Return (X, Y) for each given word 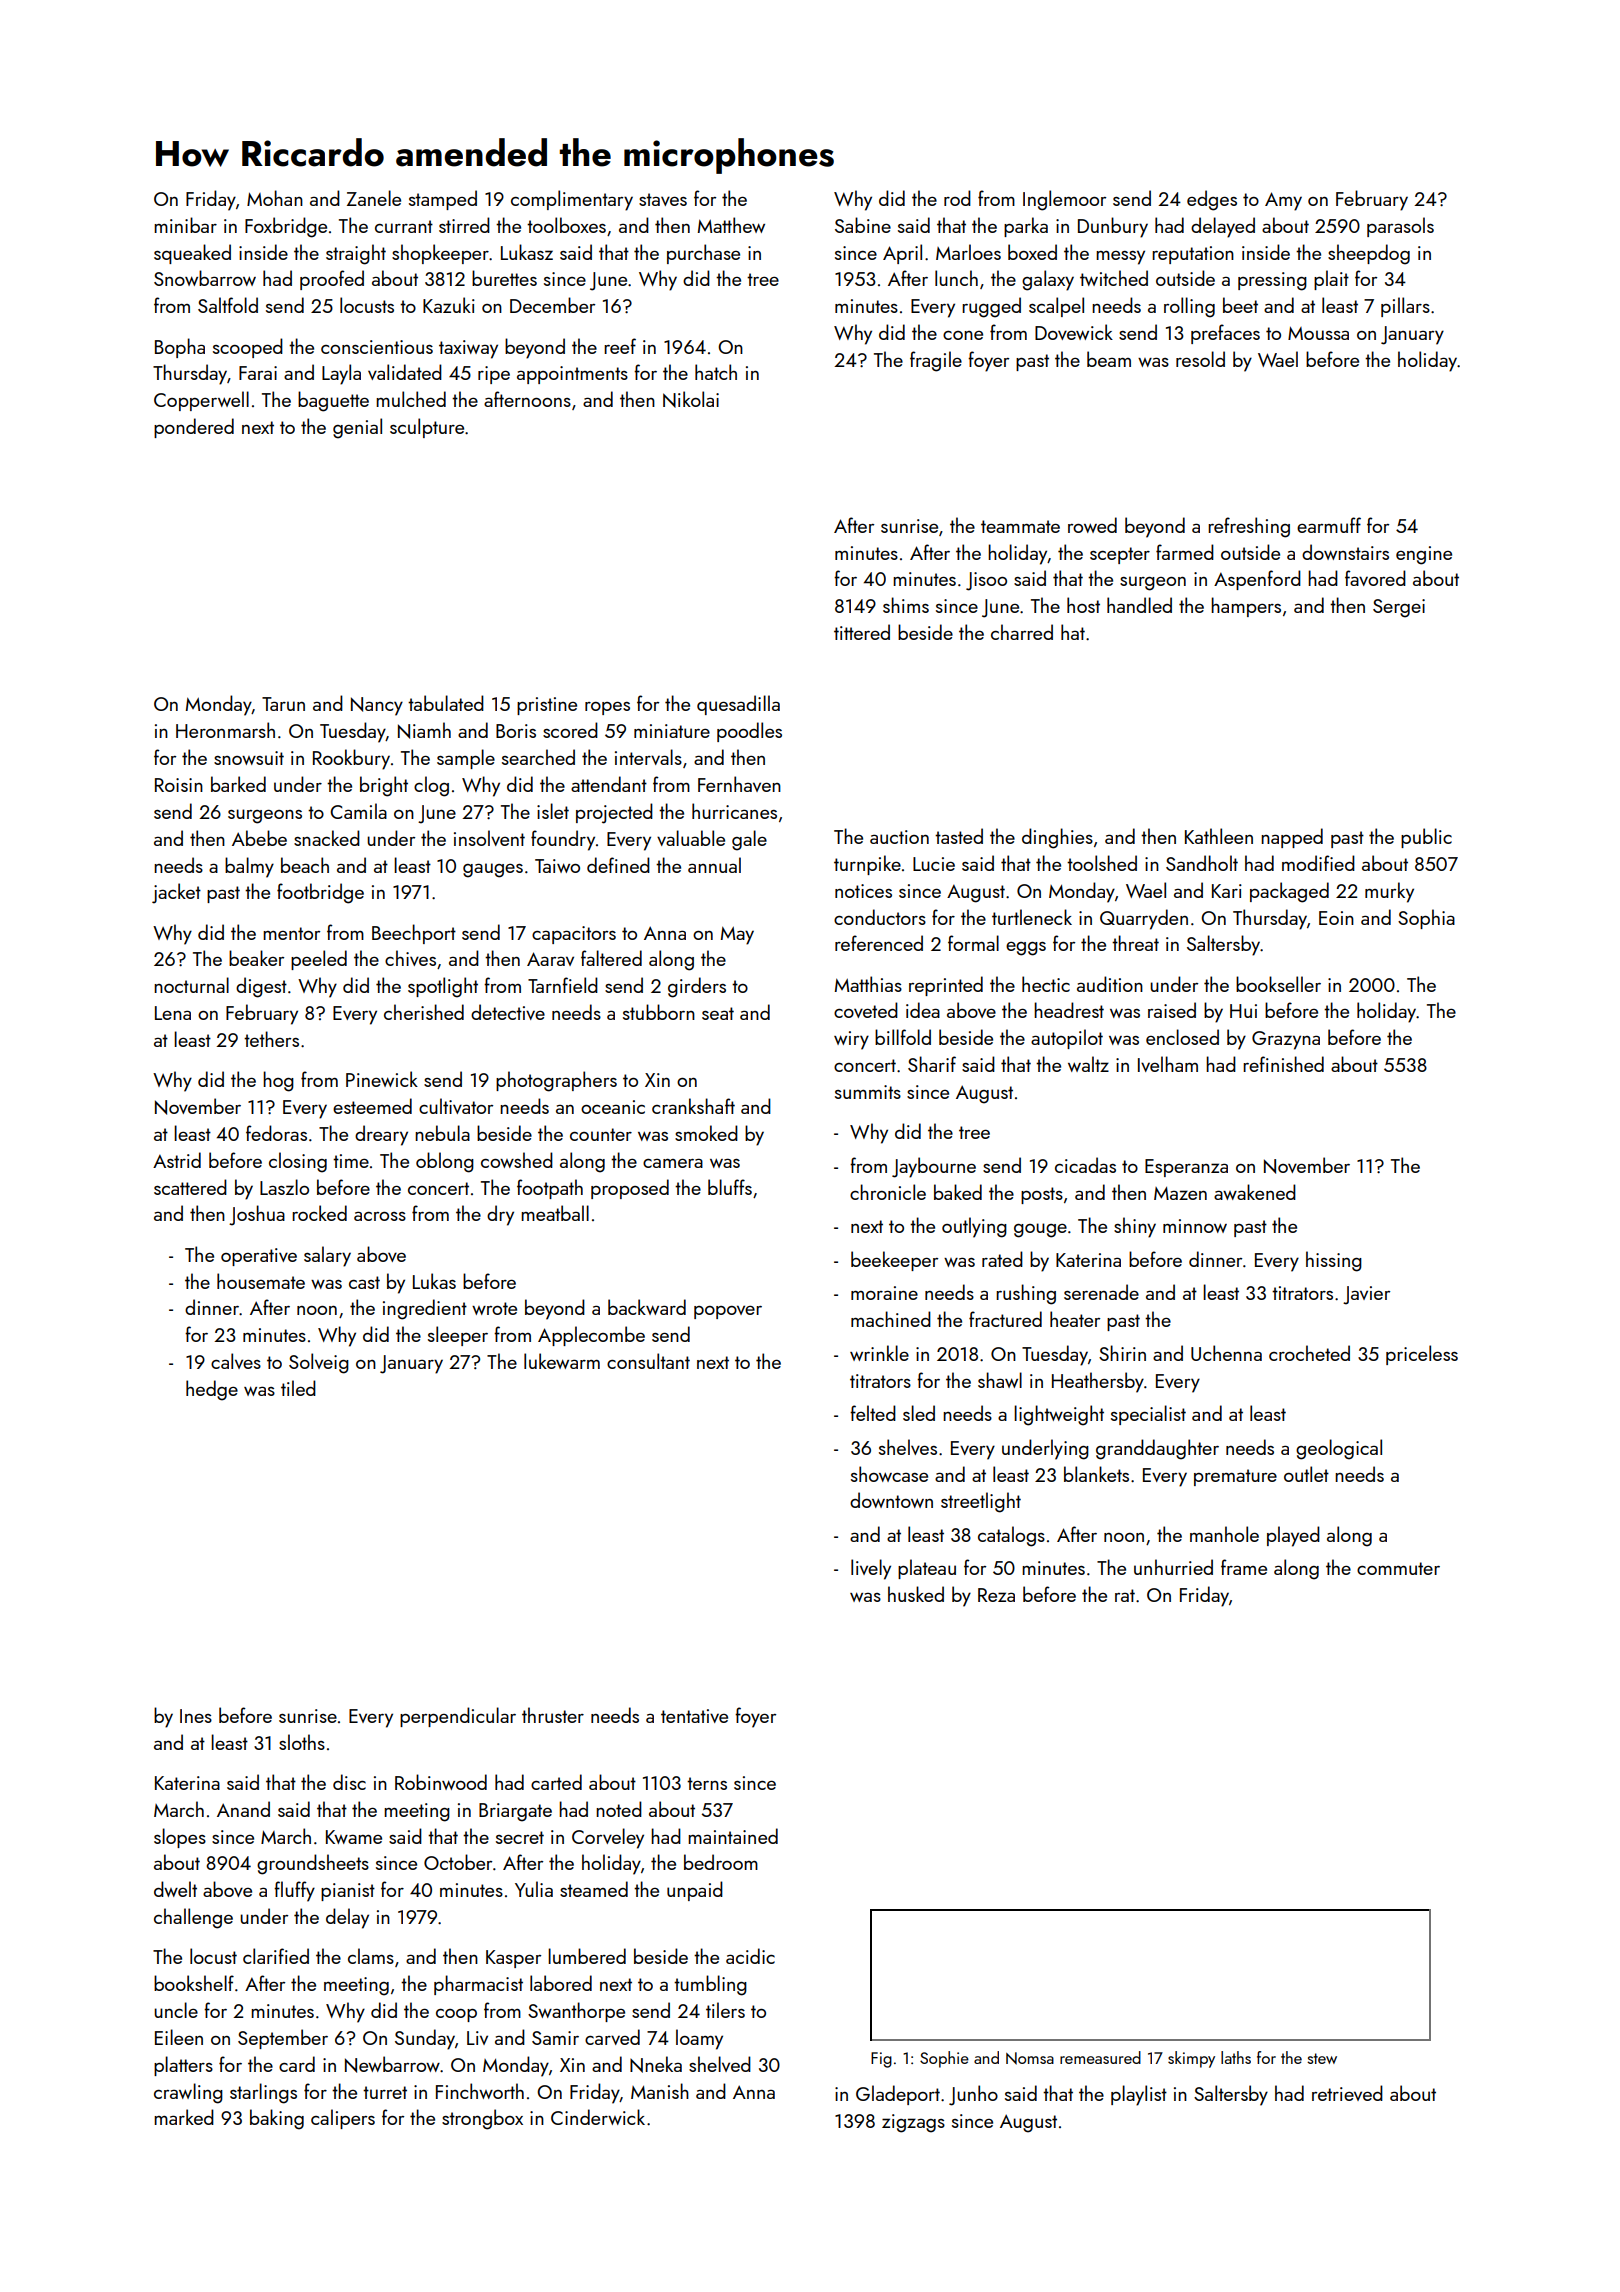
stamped (443, 200)
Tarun (283, 704)
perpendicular (458, 1717)
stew (1322, 2058)
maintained (733, 1836)
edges (1212, 200)
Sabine (863, 225)
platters (183, 2066)
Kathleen (1219, 836)
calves (236, 1361)
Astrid (177, 1160)
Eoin (1336, 918)
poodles (749, 732)
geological (1339, 1449)
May (737, 935)
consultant (648, 1361)
